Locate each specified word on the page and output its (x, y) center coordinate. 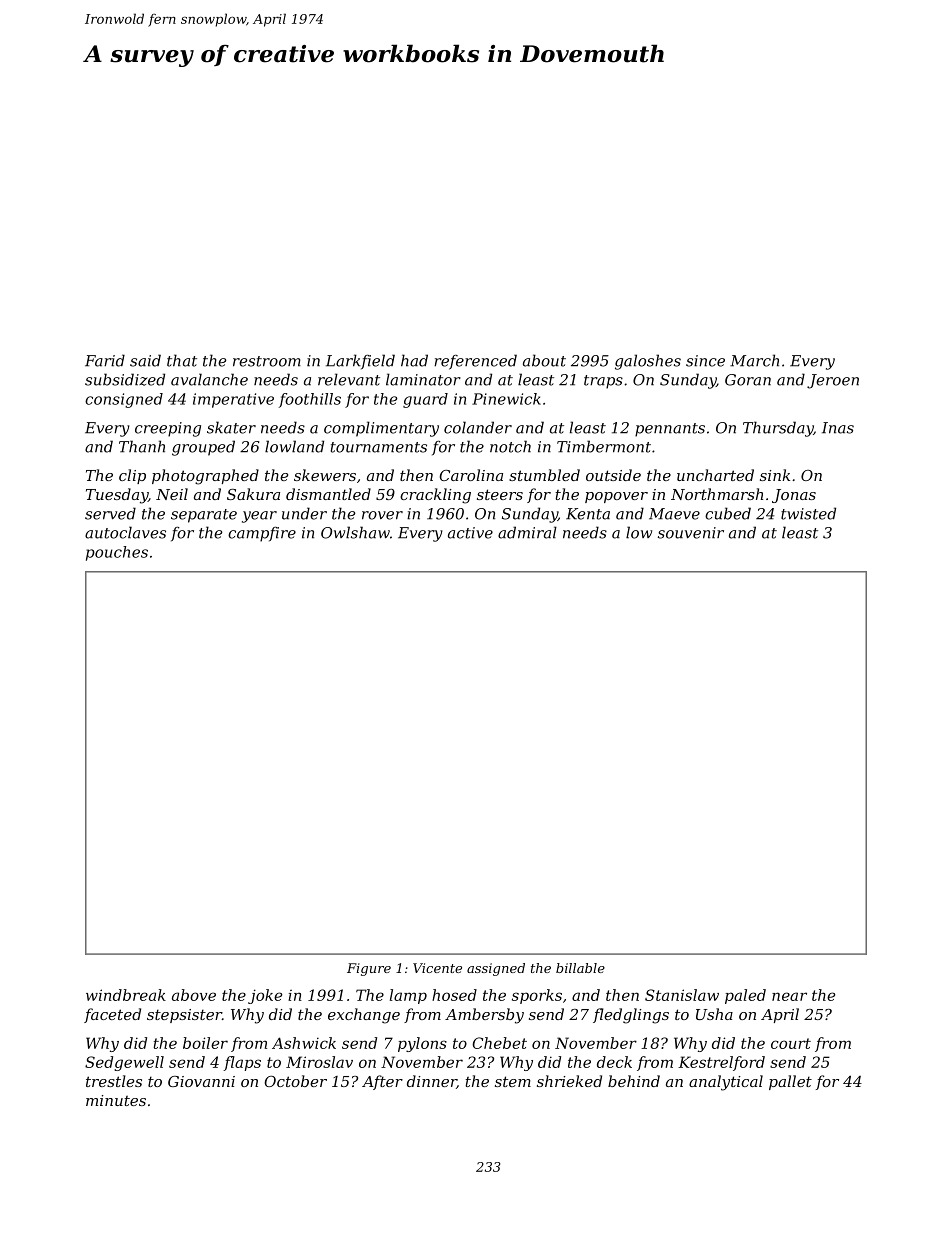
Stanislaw (682, 995)
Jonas (794, 496)
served (110, 513)
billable (580, 968)
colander (478, 427)
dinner (432, 1082)
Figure (369, 969)
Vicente (437, 968)
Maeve (674, 514)
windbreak (126, 995)
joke (265, 996)
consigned (124, 400)
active (470, 533)
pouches (117, 553)
